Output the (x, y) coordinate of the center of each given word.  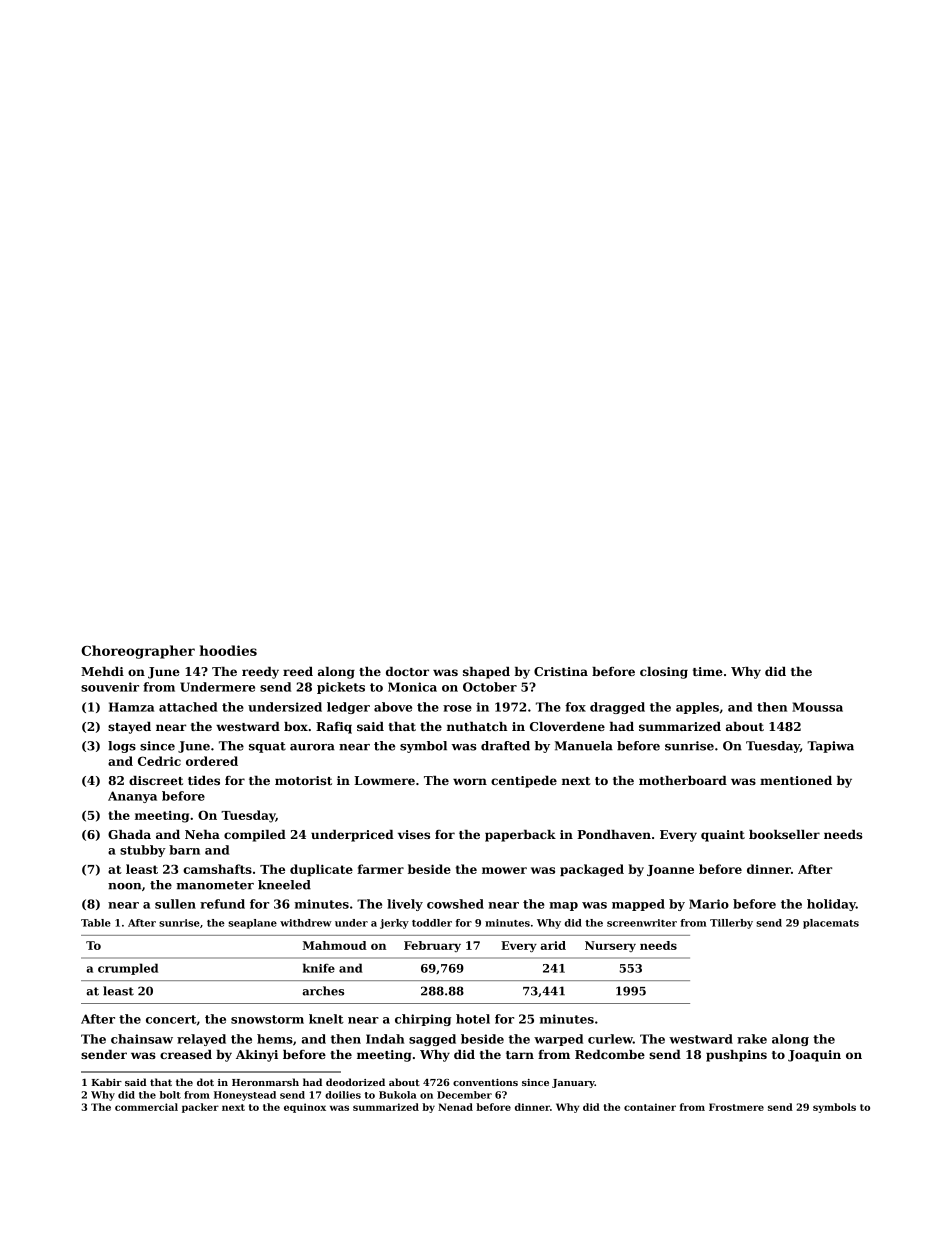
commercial (146, 1107)
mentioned (796, 780)
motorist (303, 780)
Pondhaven (614, 834)
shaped (486, 673)
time (708, 671)
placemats (831, 924)
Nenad (455, 1107)
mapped (638, 905)
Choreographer (138, 652)
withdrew (306, 923)
